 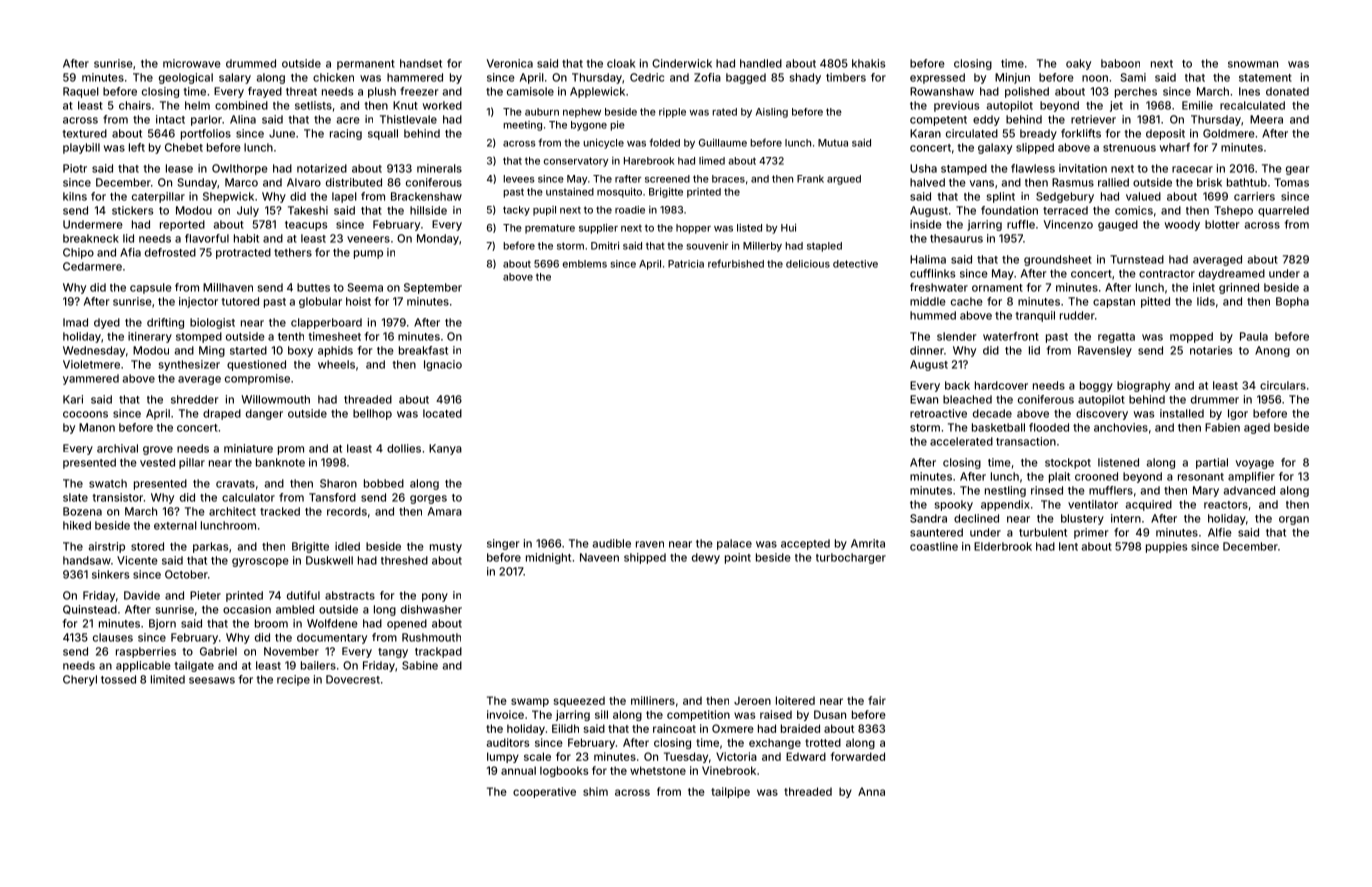 What do you see at coordinates (1294, 520) in the image?
I see `organ` at bounding box center [1294, 520].
